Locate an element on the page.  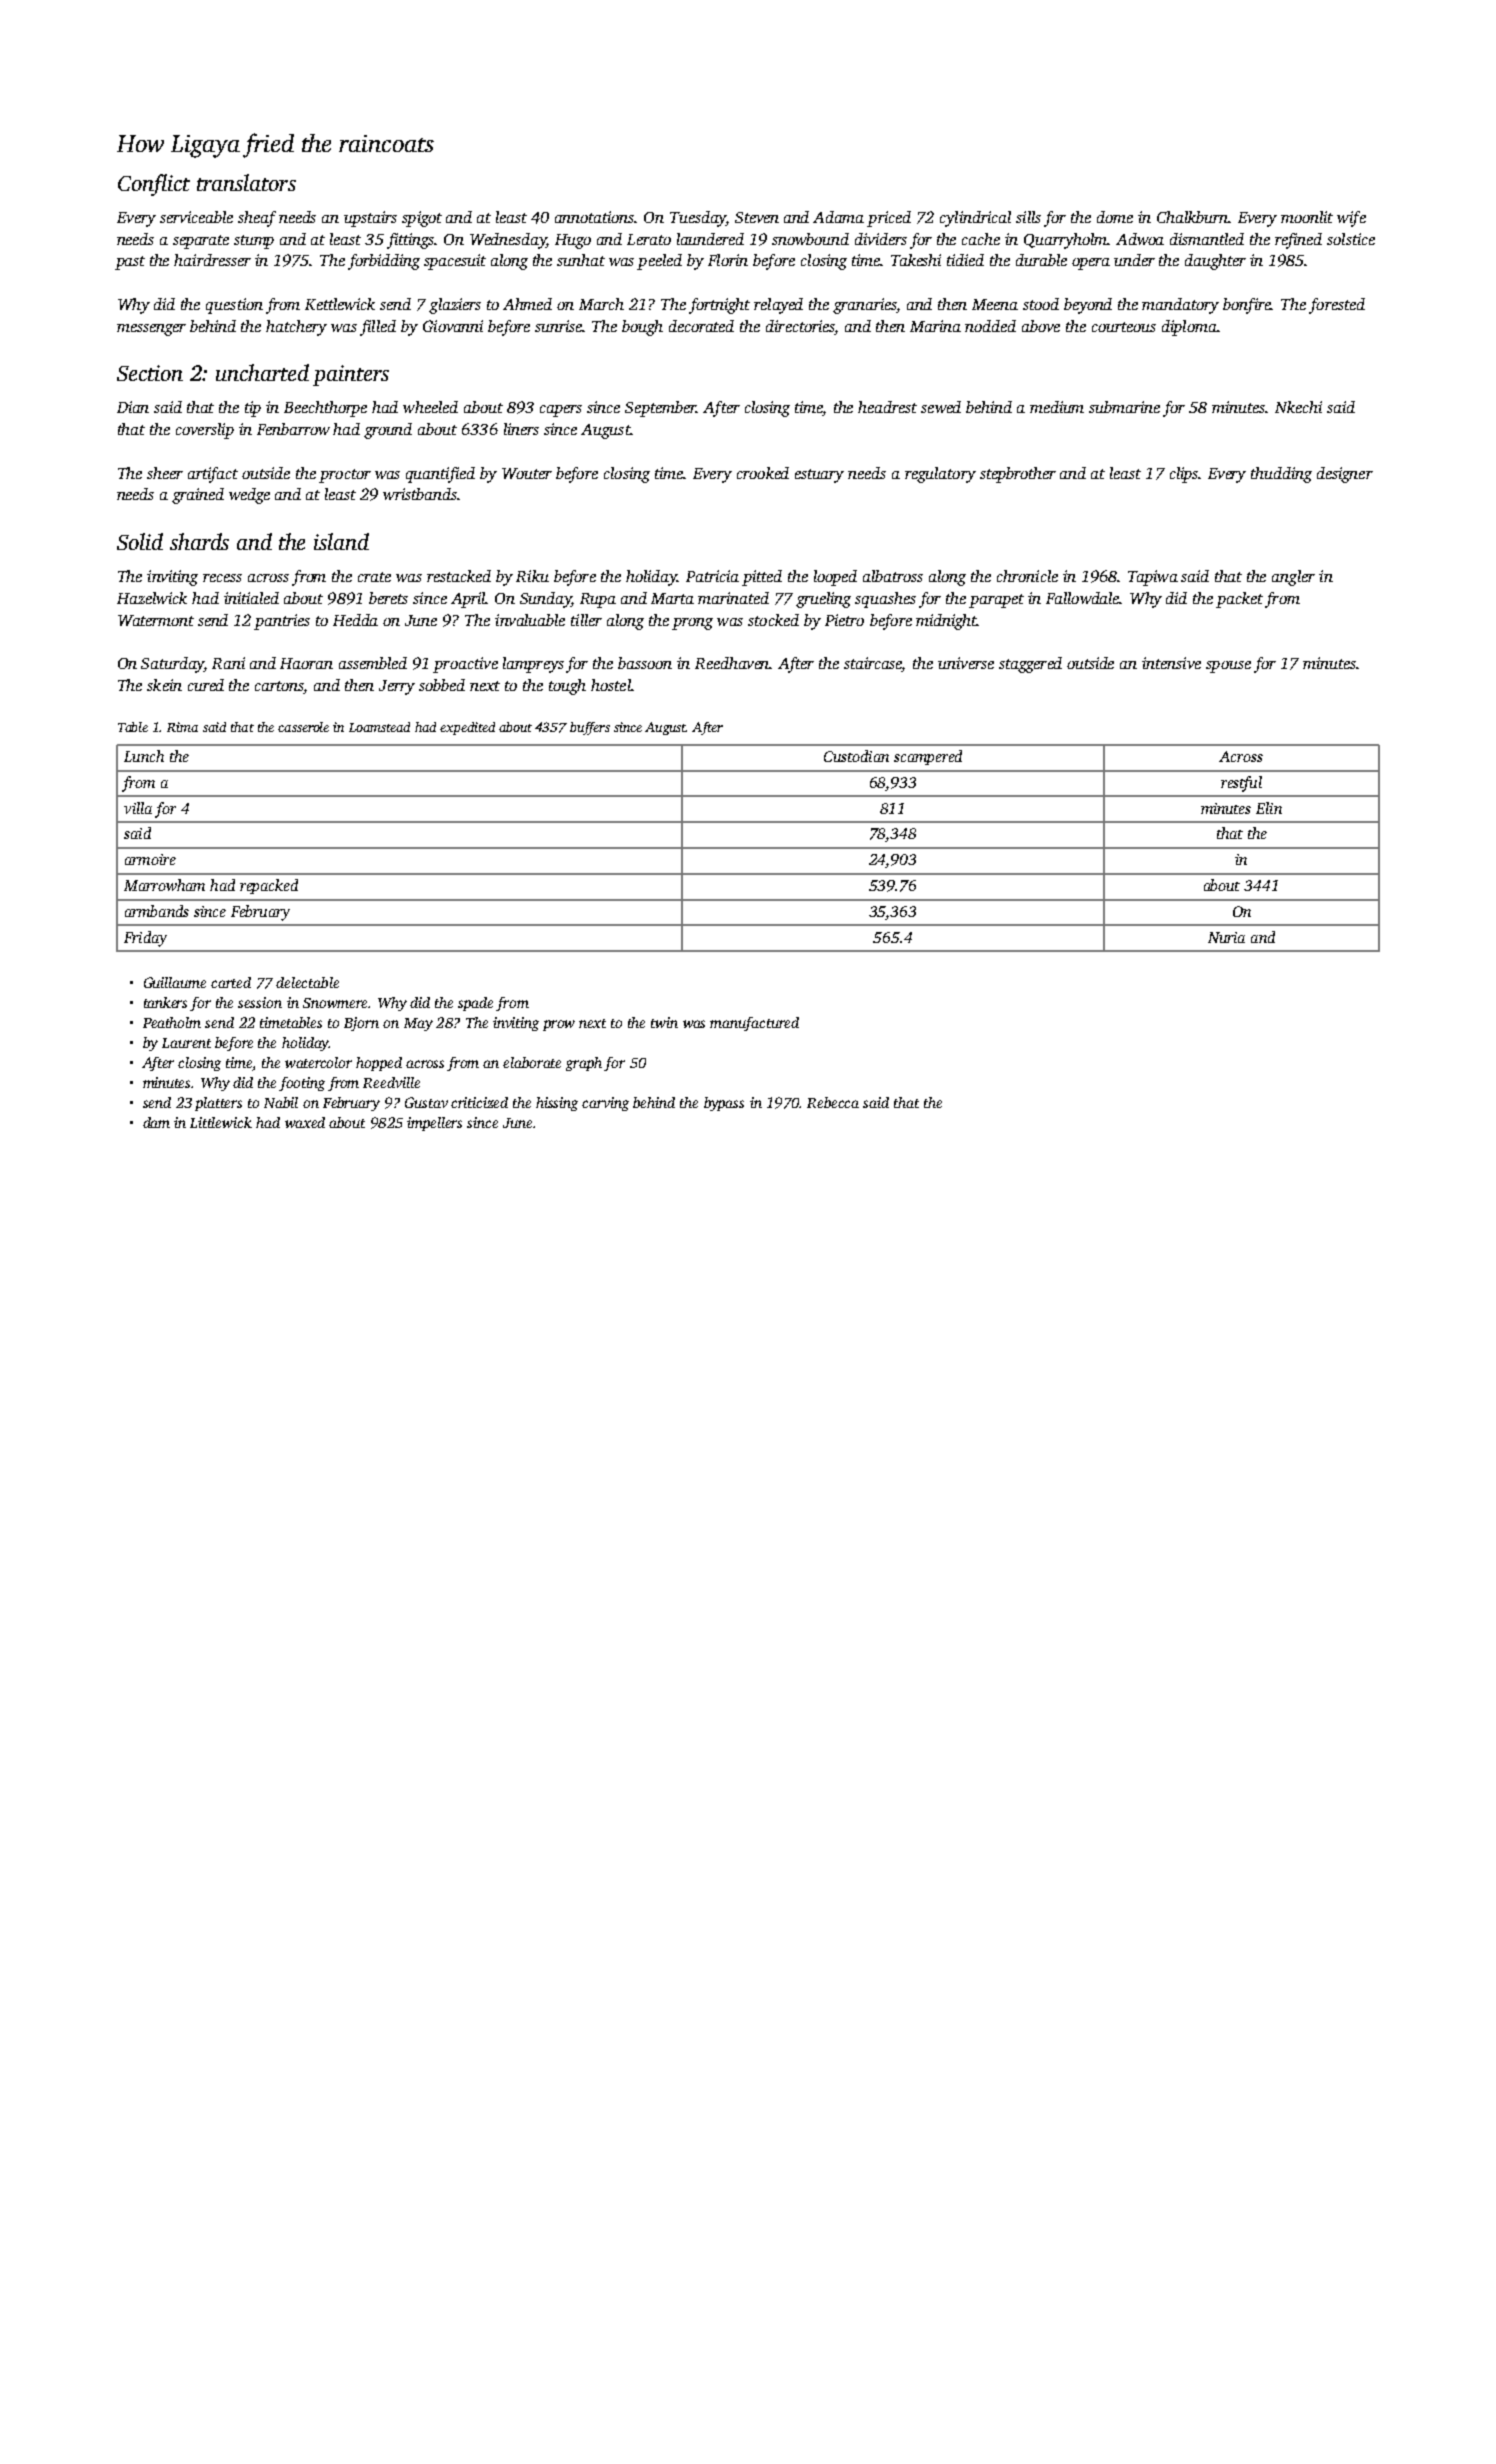
translators is located at coordinates (246, 182).
